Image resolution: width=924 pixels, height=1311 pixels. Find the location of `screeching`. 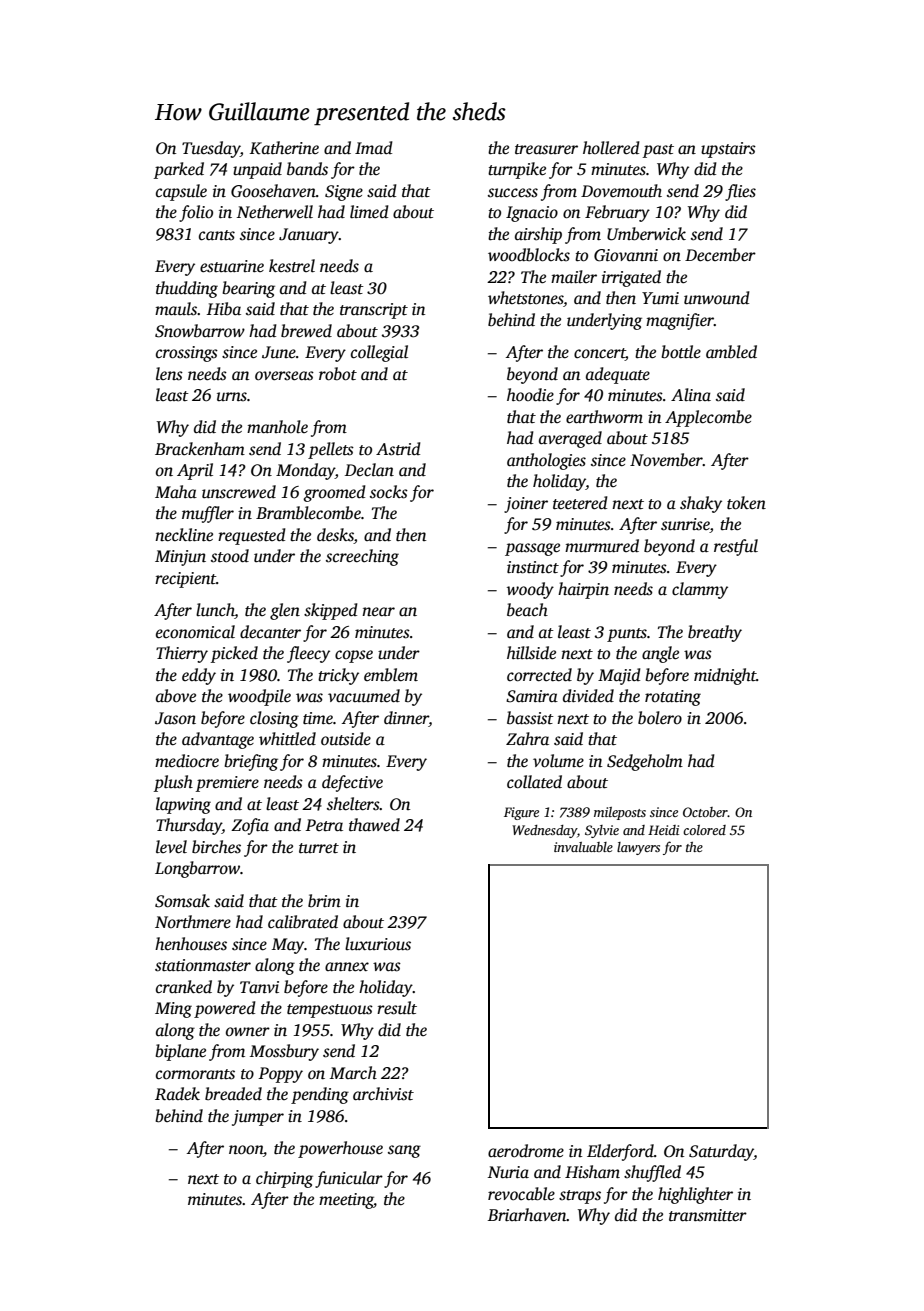

screeching is located at coordinates (362, 557).
